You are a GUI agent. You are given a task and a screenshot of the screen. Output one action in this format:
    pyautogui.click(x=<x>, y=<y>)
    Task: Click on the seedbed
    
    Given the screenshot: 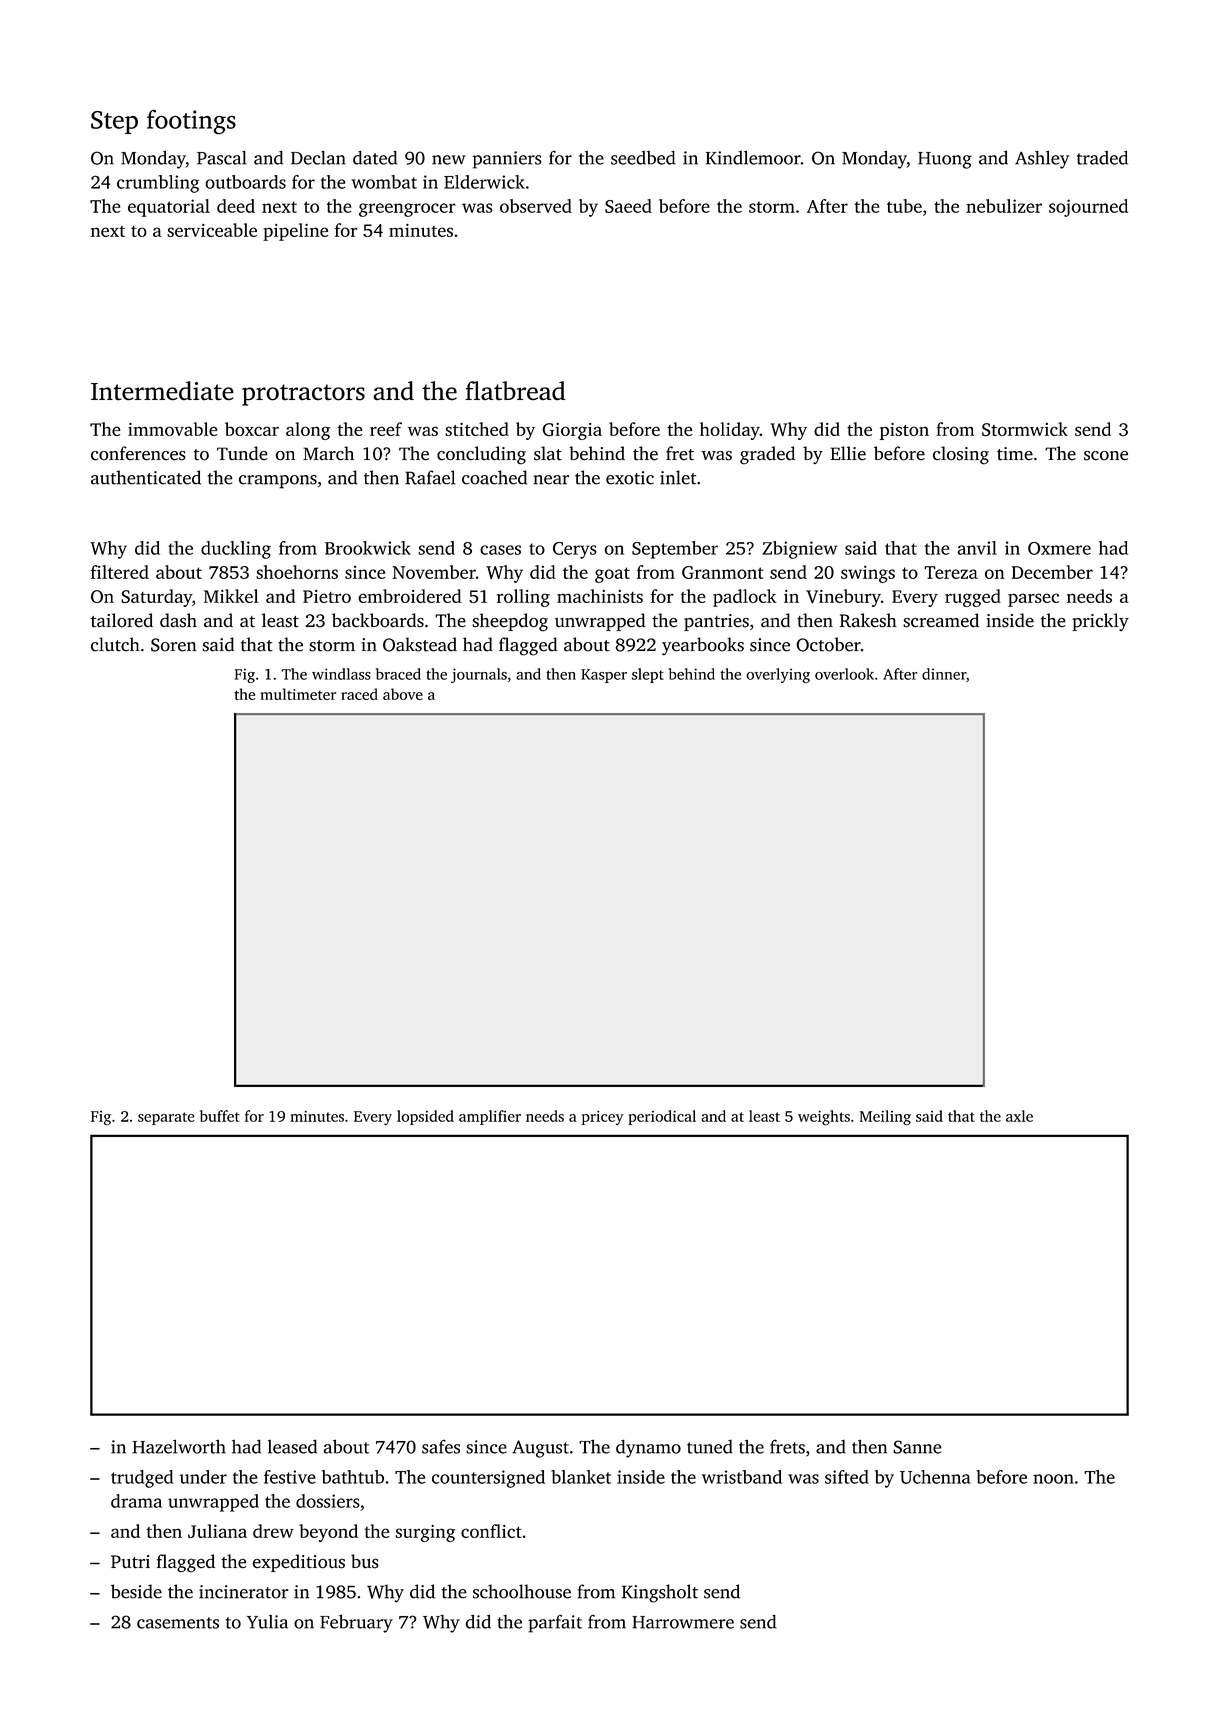 What is the action you would take?
    pyautogui.click(x=643, y=158)
